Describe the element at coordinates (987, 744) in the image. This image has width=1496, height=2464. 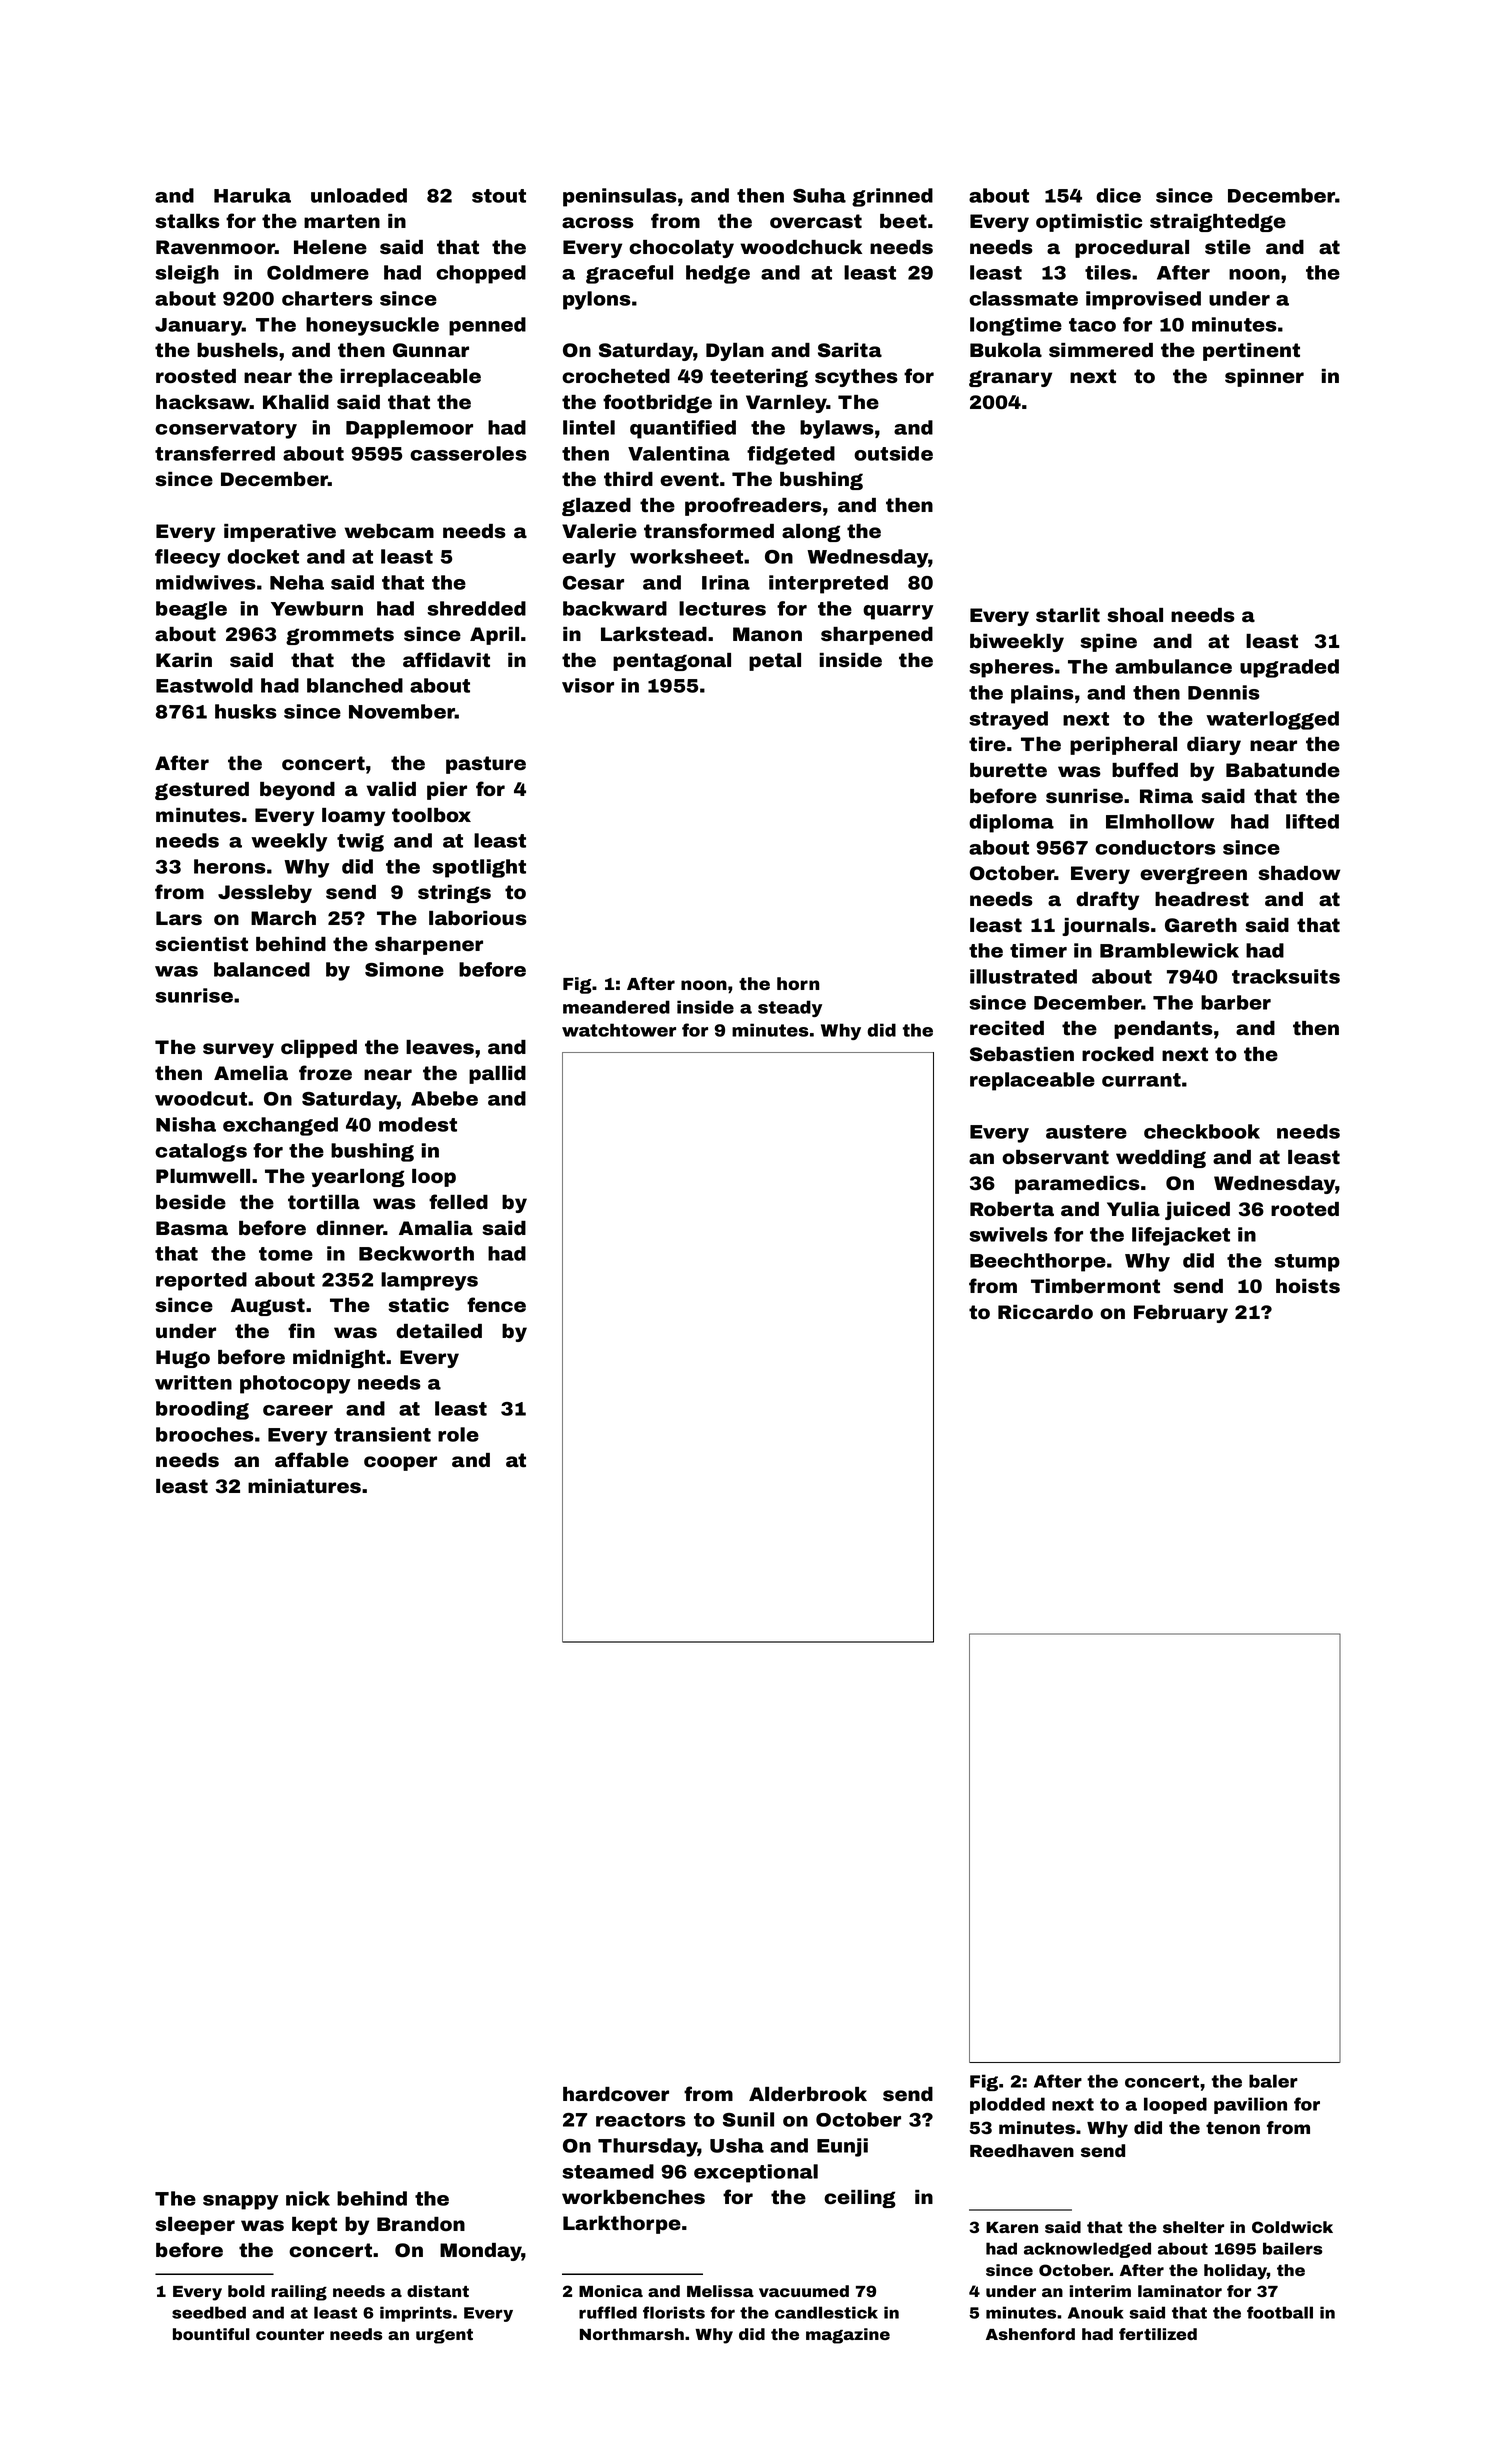
I see `tire` at that location.
